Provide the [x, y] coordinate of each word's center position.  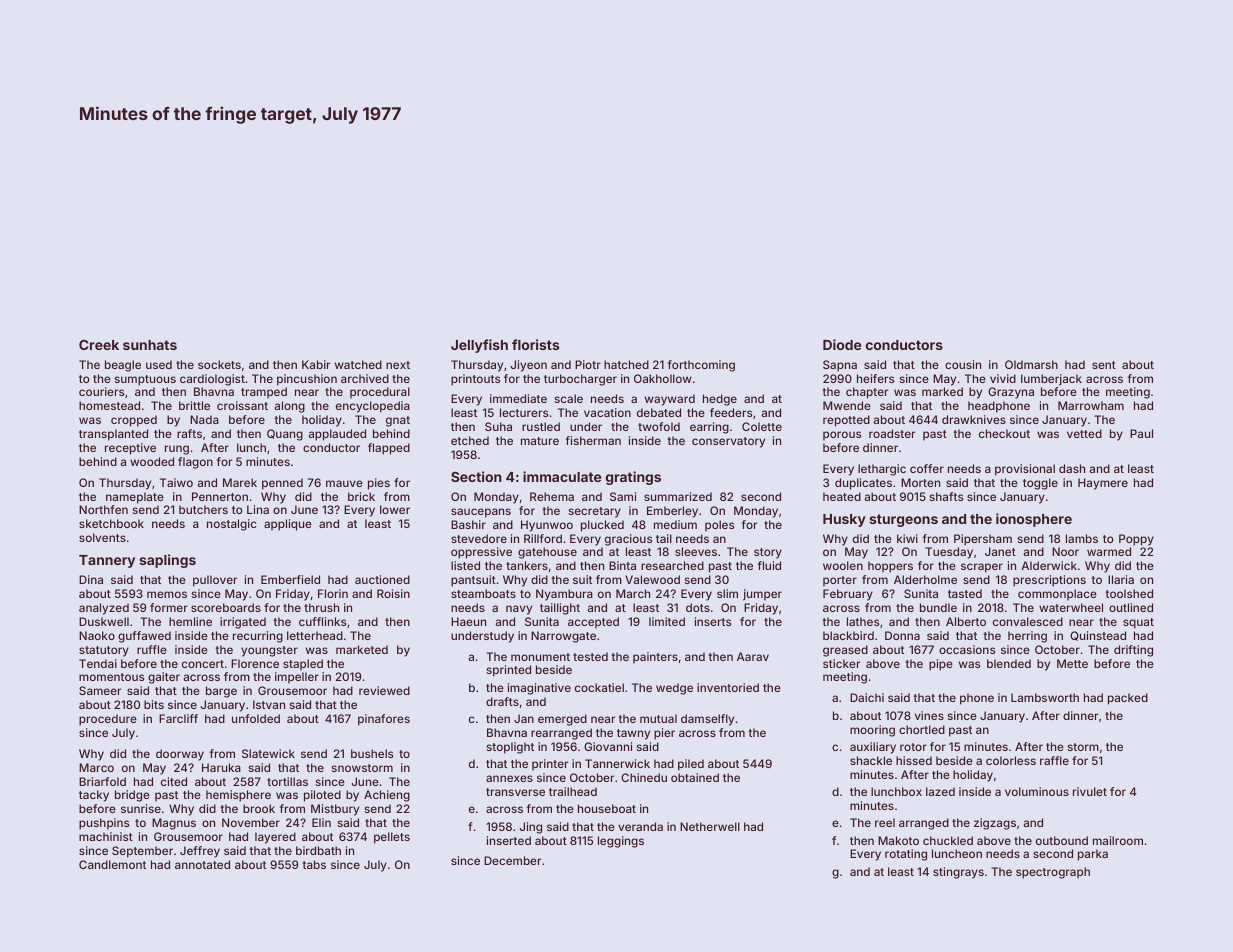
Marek [240, 482]
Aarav [753, 656]
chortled [922, 729]
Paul [1141, 433]
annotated [202, 864]
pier [664, 734]
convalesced [1028, 621]
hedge [720, 400]
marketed [362, 649]
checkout [1004, 433]
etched [470, 440]
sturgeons [903, 520]
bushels [372, 753]
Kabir [316, 364]
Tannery [107, 561]
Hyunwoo [547, 526]
